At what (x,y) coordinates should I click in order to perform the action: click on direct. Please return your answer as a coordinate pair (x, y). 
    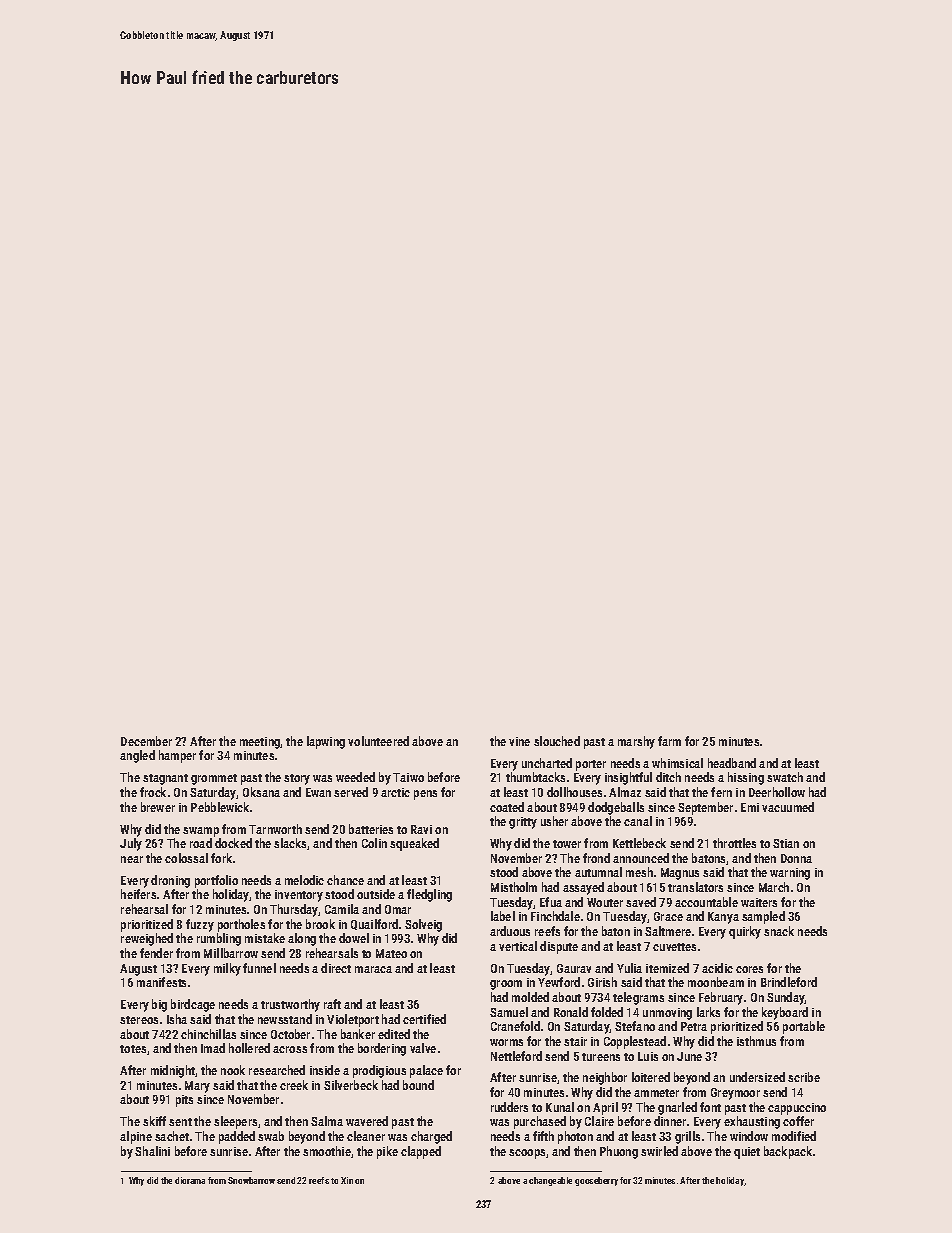
    Looking at the image, I should click on (336, 968).
